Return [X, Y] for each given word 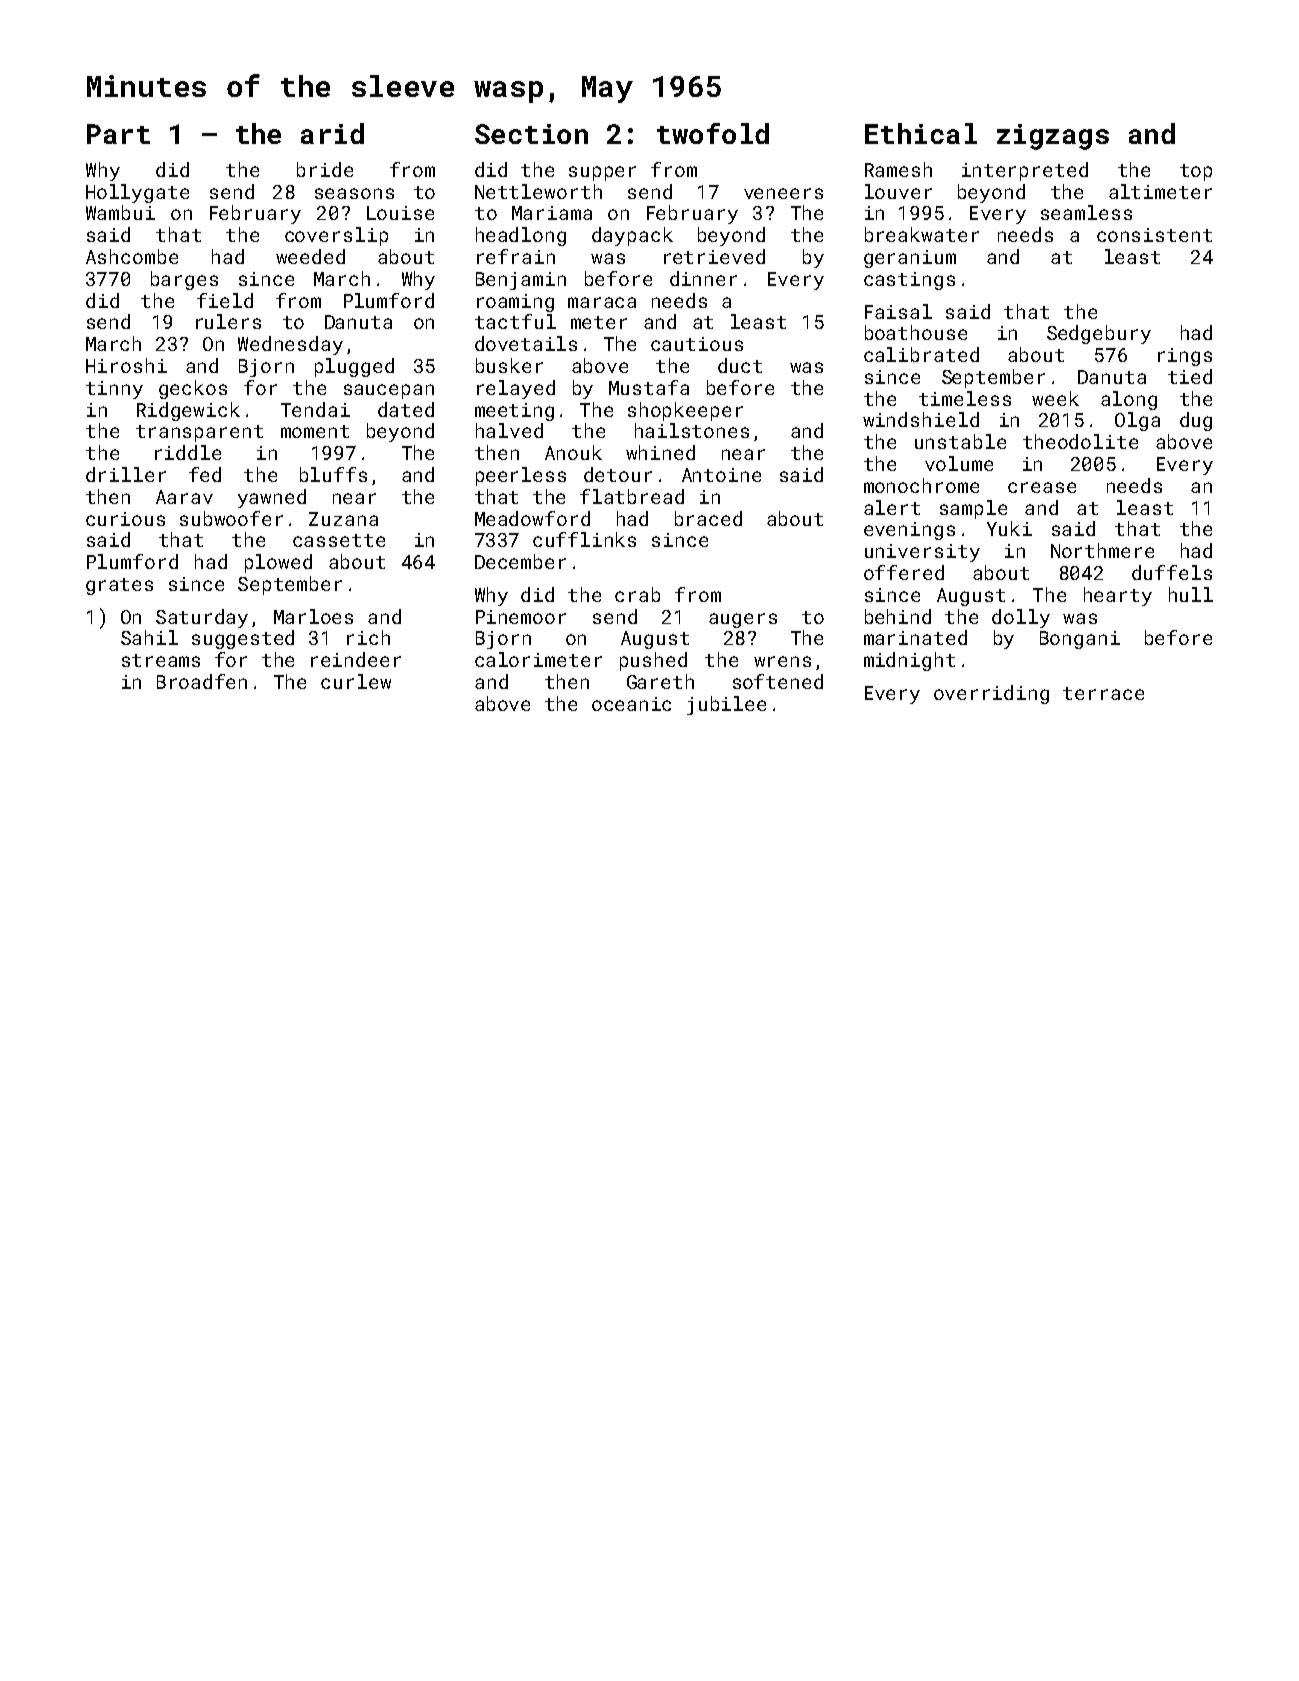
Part [118, 134]
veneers [783, 193]
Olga [1137, 421]
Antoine [721, 475]
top [1196, 172]
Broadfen [202, 681]
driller [126, 474]
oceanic [631, 704]
